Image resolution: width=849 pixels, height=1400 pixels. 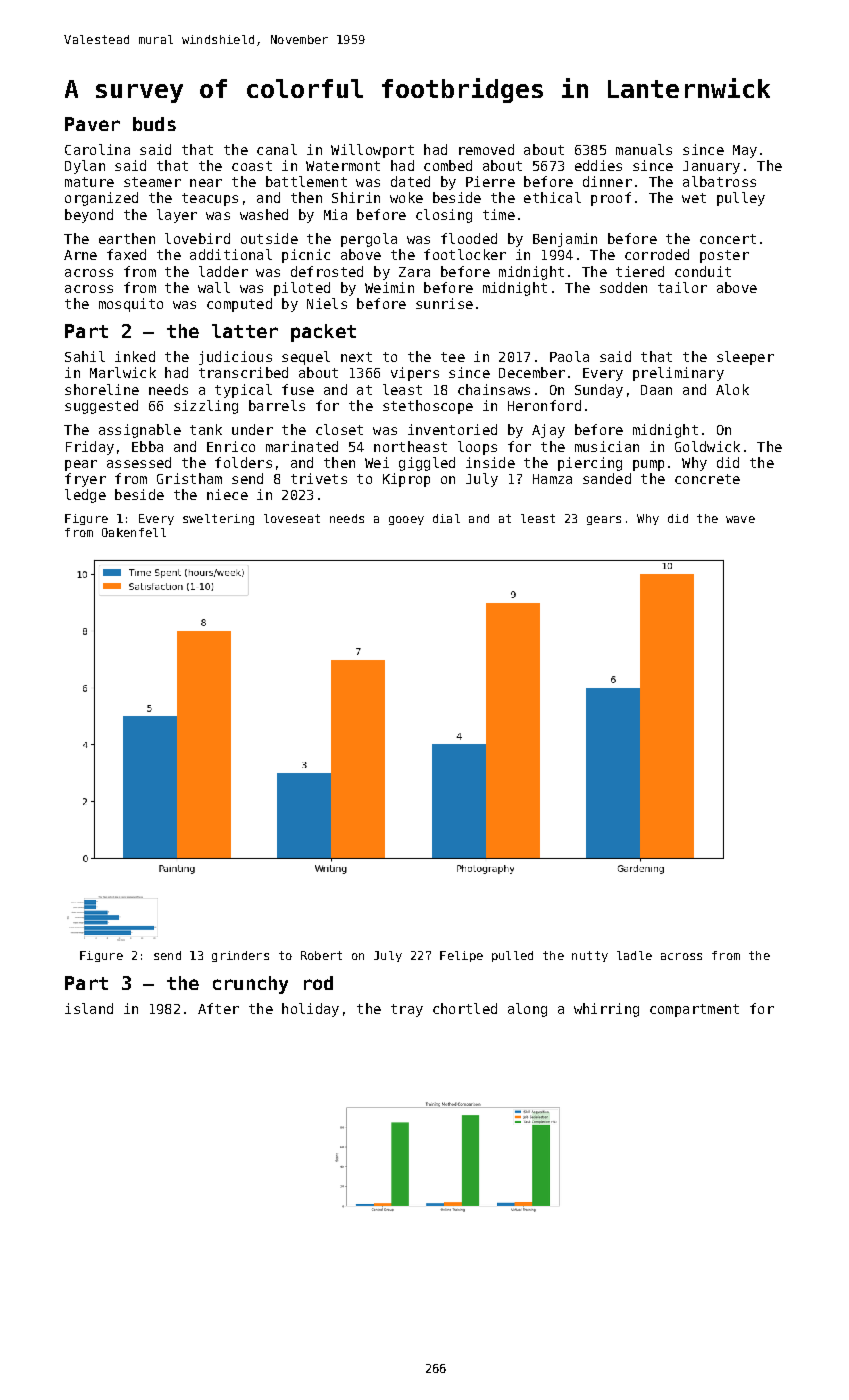 What do you see at coordinates (604, 520) in the screenshot?
I see `gears` at bounding box center [604, 520].
